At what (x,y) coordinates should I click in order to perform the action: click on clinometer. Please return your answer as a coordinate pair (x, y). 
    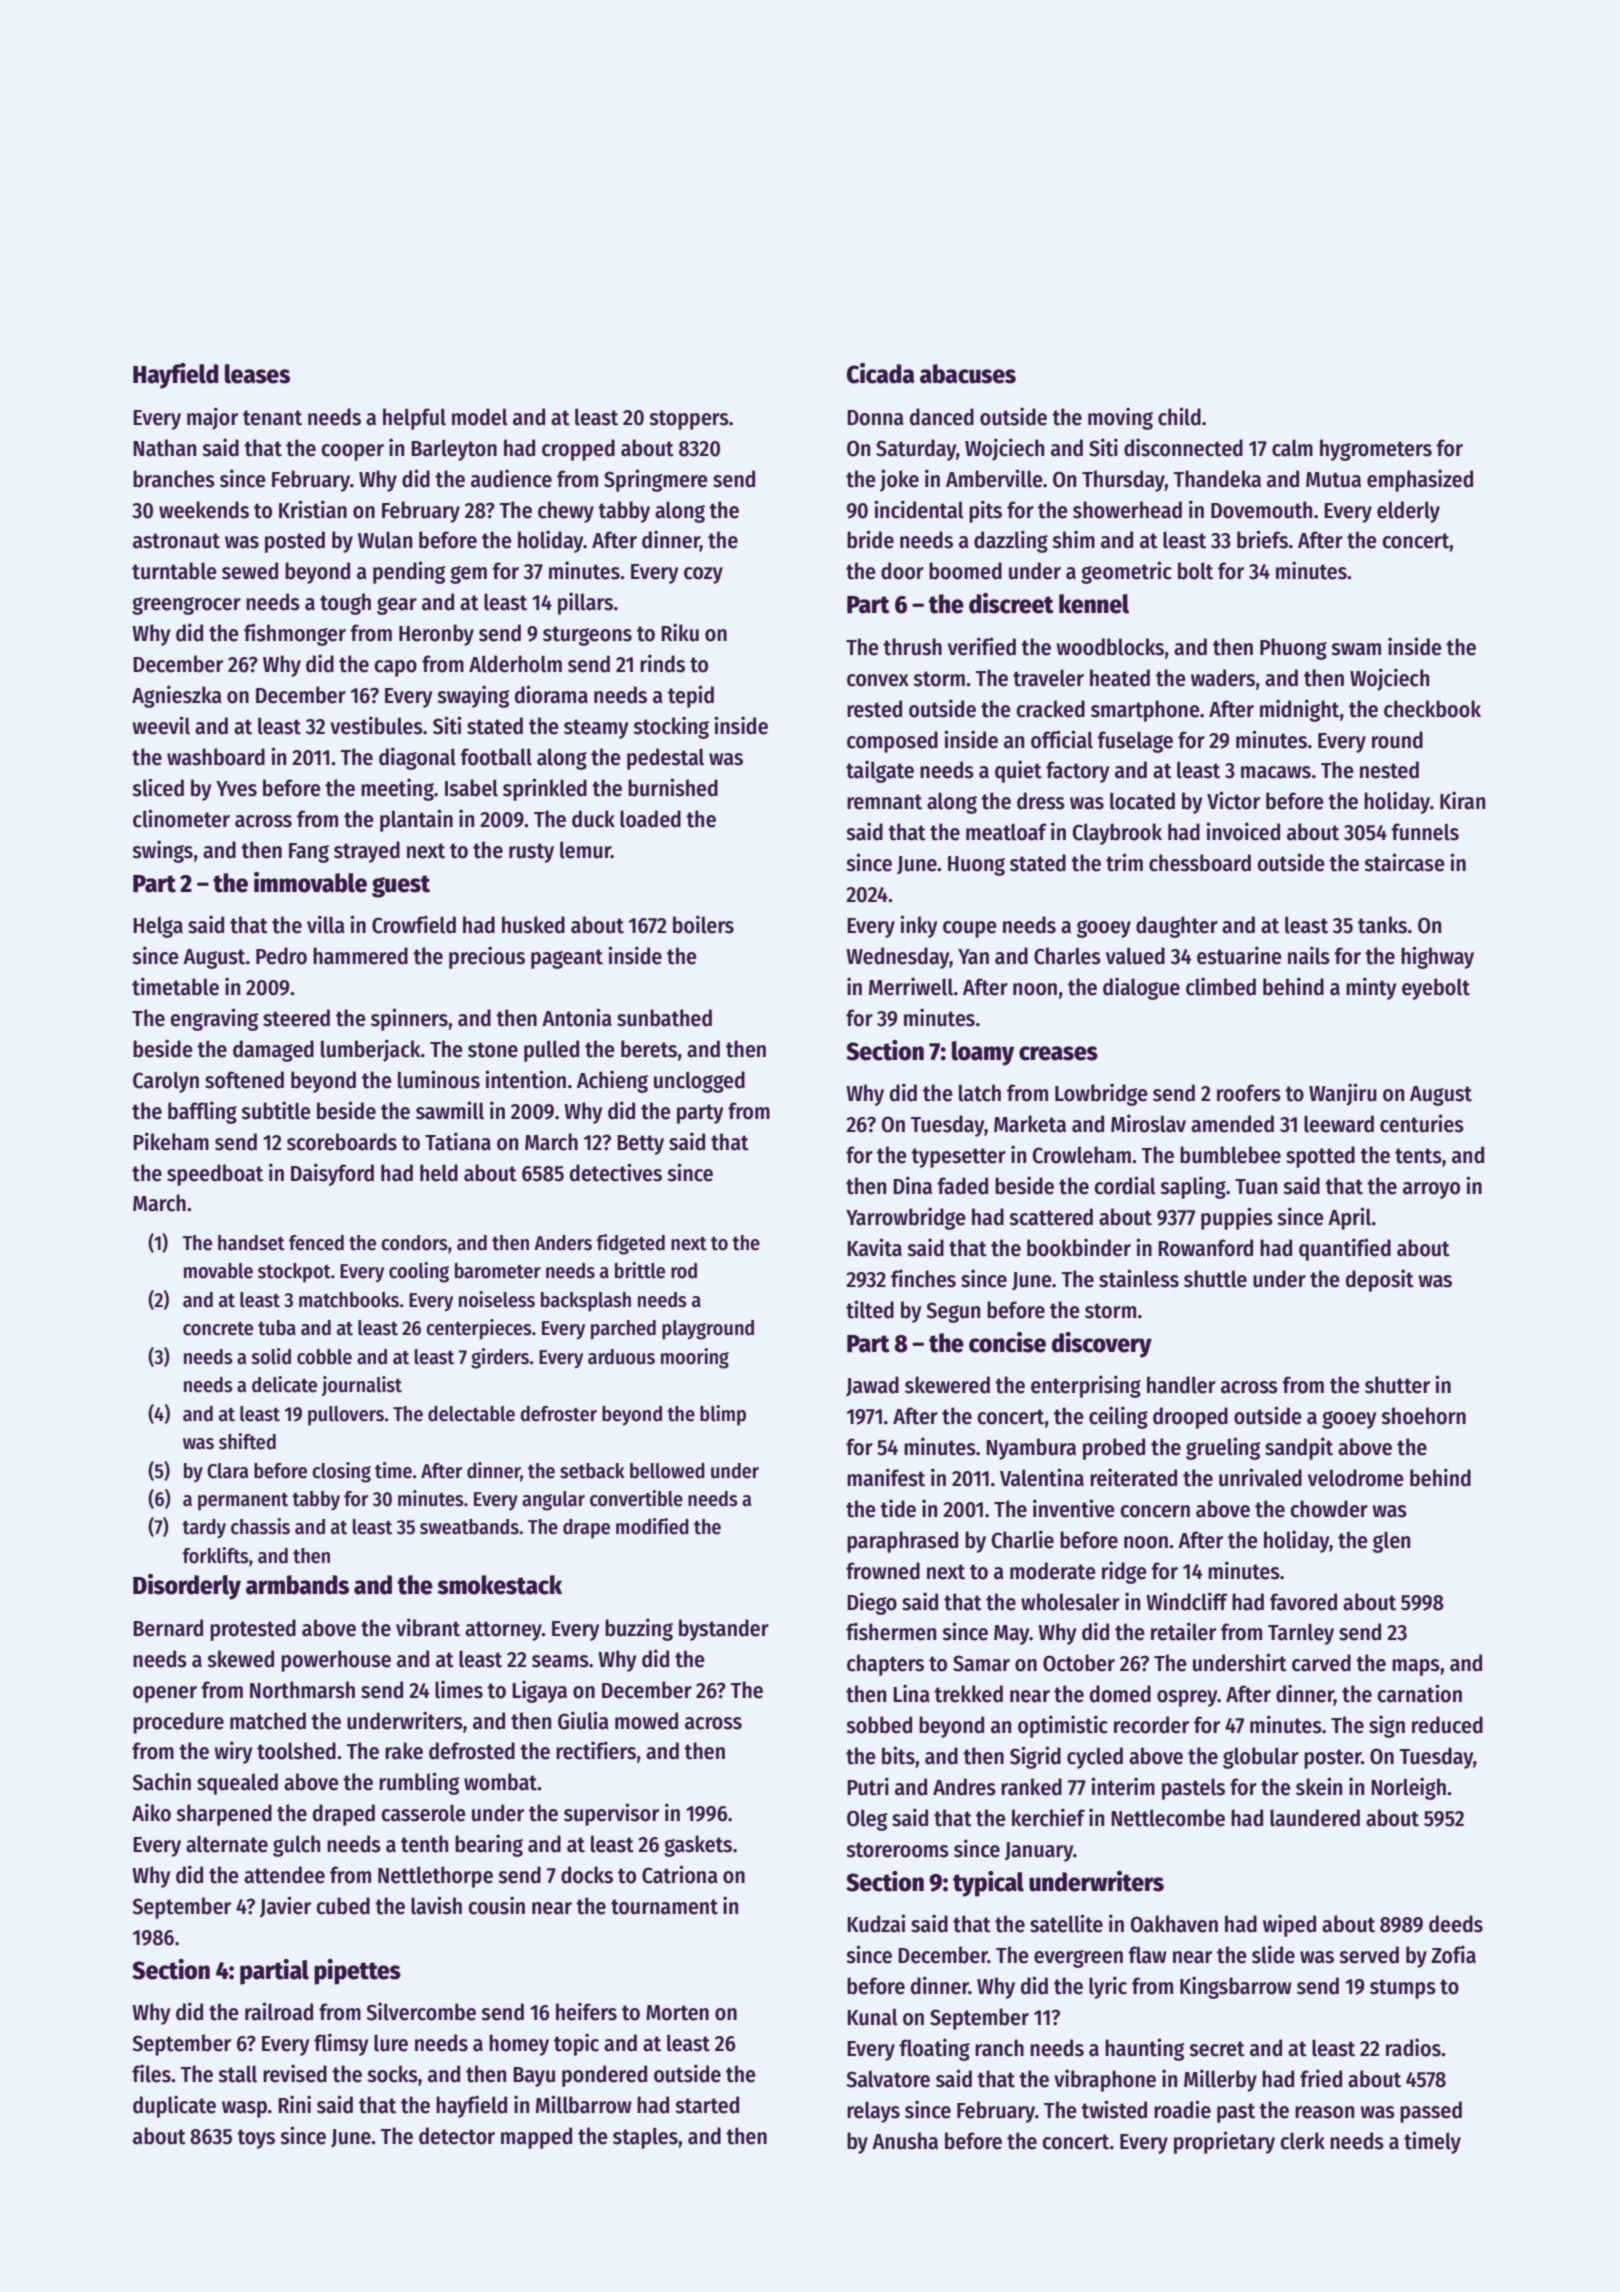
    Looking at the image, I should click on (181, 818).
